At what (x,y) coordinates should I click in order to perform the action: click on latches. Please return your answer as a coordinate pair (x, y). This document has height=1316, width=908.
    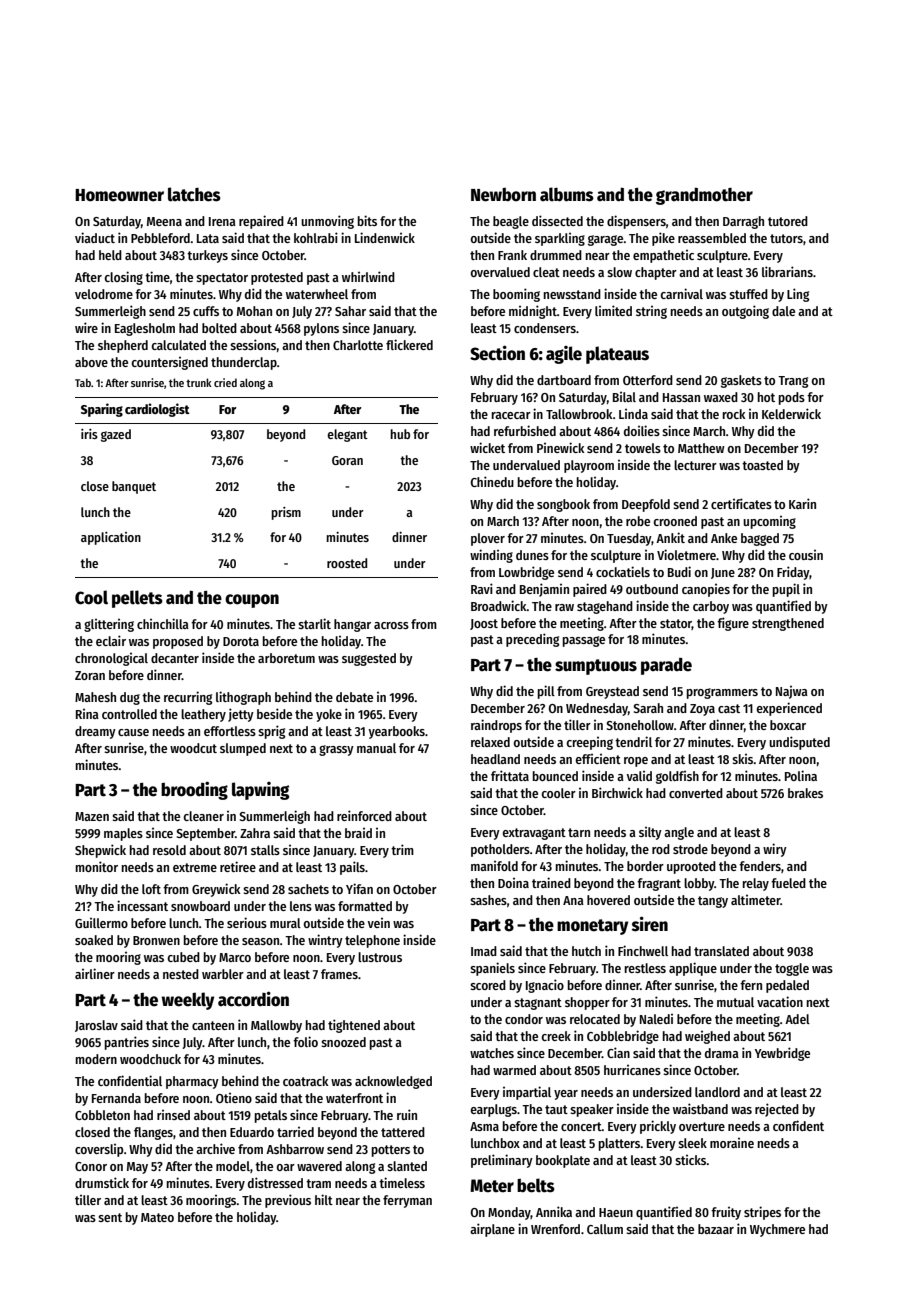
    Looking at the image, I should click on (194, 194).
